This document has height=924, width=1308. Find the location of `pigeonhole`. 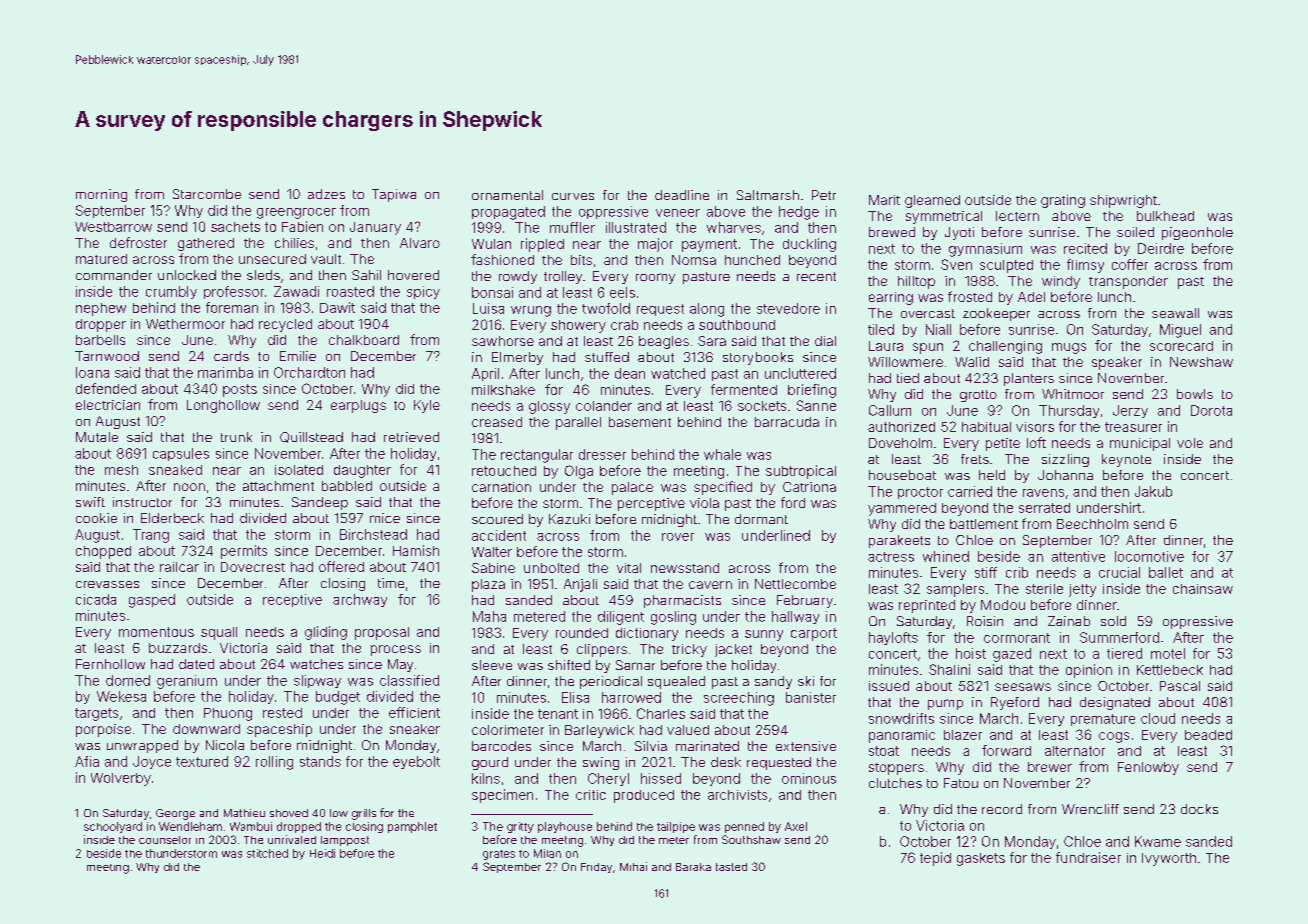

pigeonhole is located at coordinates (1197, 233).
